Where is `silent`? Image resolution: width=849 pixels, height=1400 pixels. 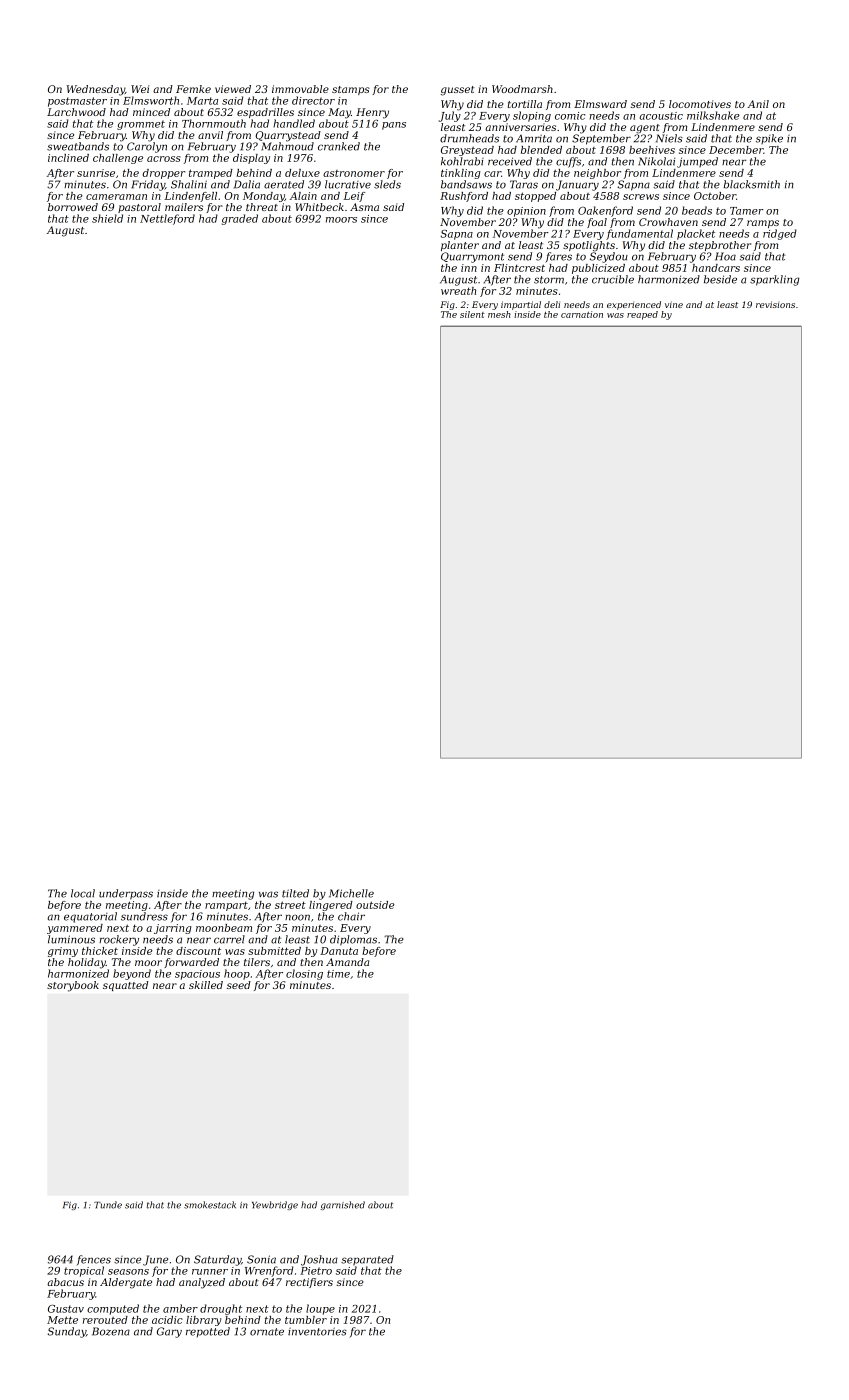
silent is located at coordinates (472, 314).
